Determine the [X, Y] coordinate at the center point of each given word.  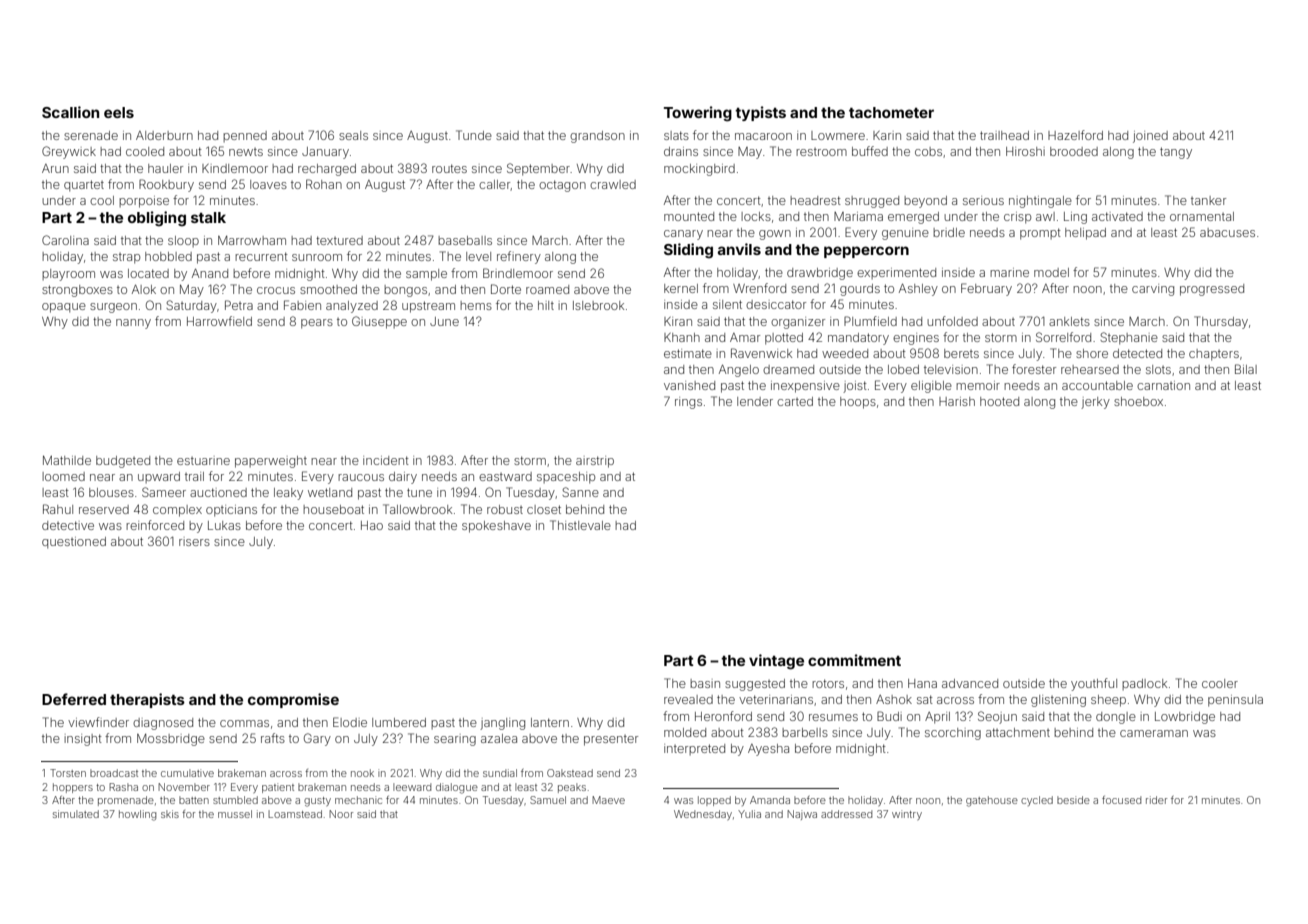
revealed [688, 699]
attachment [1018, 732]
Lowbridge [1185, 718]
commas [244, 723]
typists [760, 113]
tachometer [891, 112]
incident [386, 460]
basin [705, 683]
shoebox [1138, 401]
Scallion [70, 112]
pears [317, 324]
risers [194, 541]
